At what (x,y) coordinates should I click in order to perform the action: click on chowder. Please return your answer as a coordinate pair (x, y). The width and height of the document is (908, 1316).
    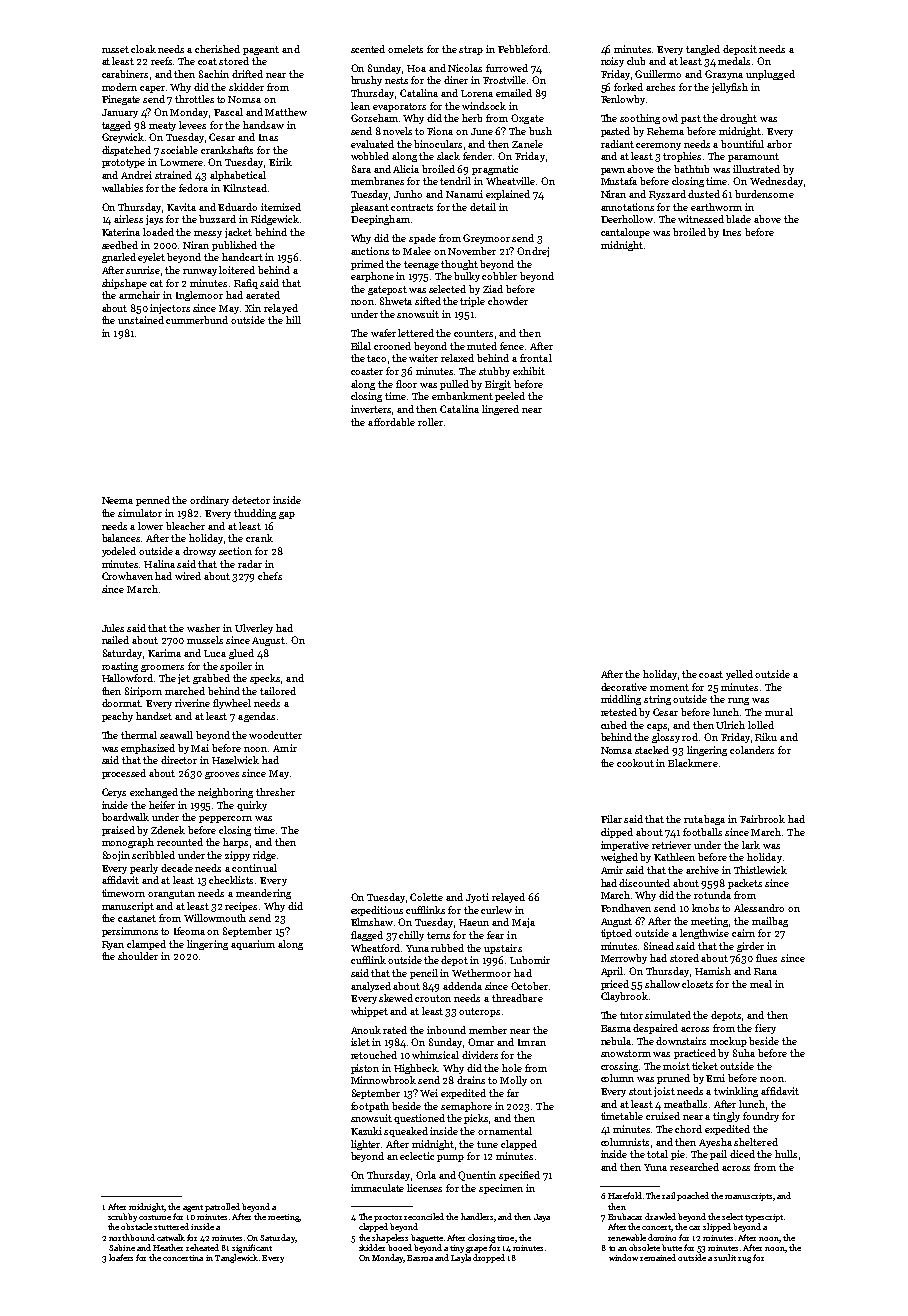
    Looking at the image, I should click on (508, 301).
